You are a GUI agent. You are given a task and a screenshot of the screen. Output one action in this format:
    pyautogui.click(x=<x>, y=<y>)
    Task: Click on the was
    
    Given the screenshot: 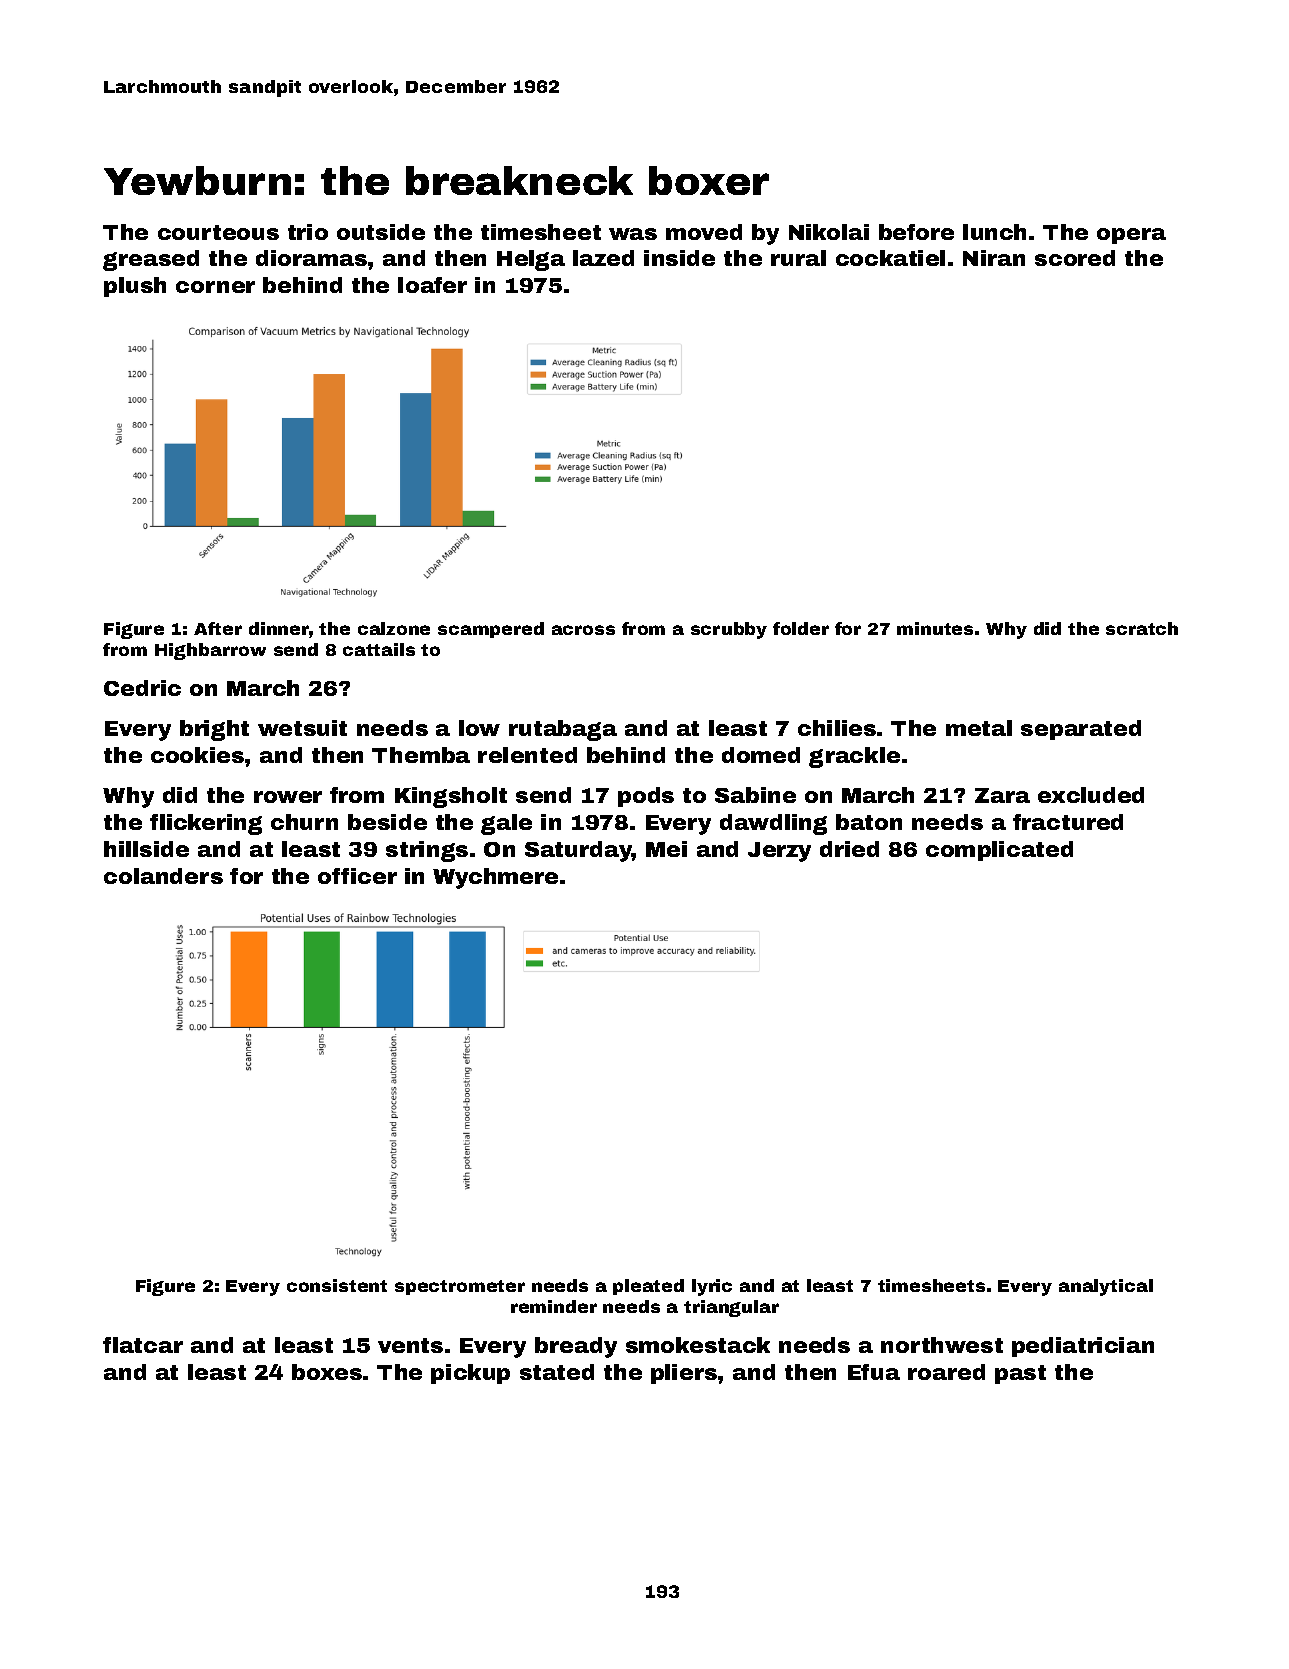 What is the action you would take?
    pyautogui.click(x=633, y=234)
